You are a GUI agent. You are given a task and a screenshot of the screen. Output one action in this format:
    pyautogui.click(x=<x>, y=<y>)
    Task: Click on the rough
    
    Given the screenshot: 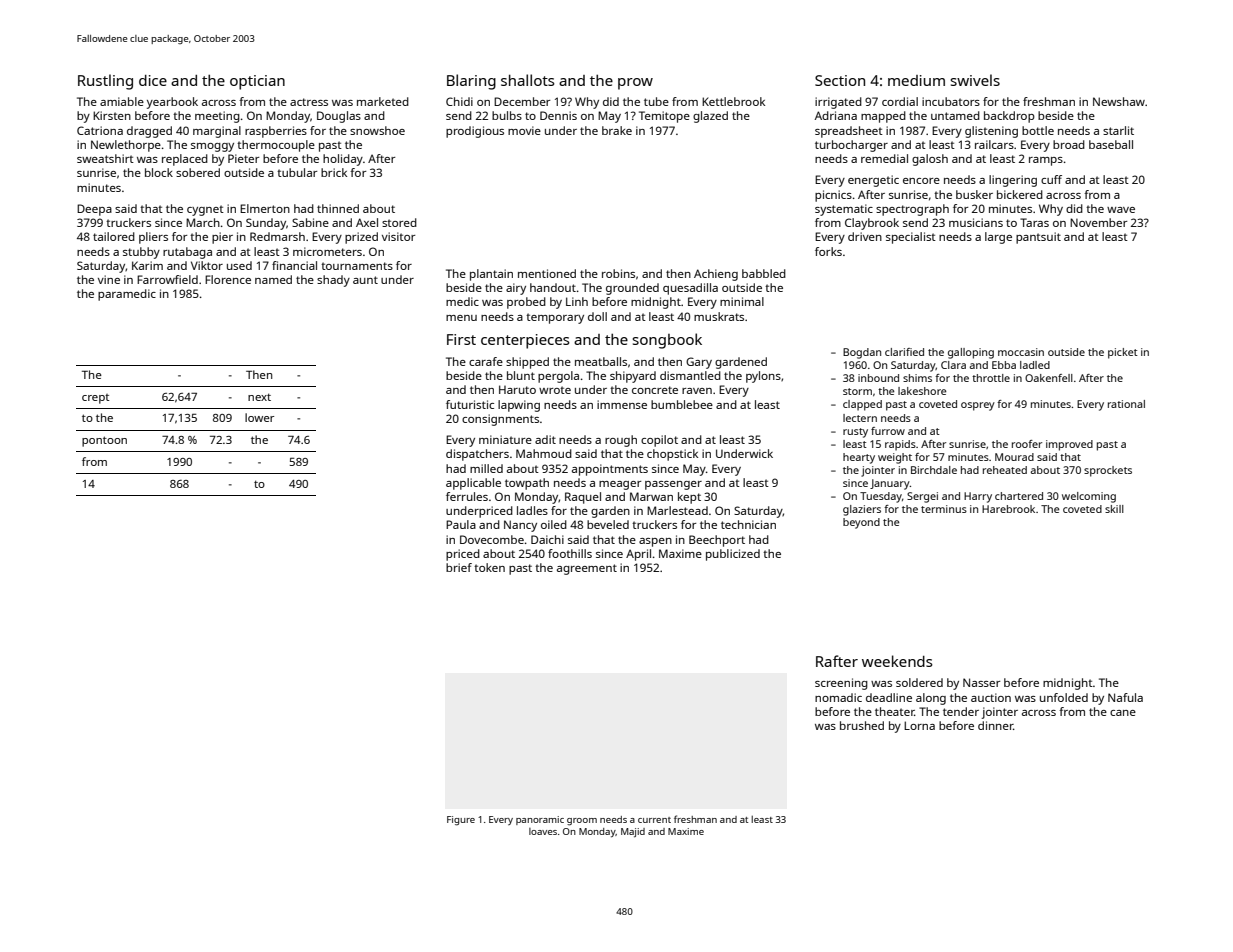 What is the action you would take?
    pyautogui.click(x=621, y=441)
